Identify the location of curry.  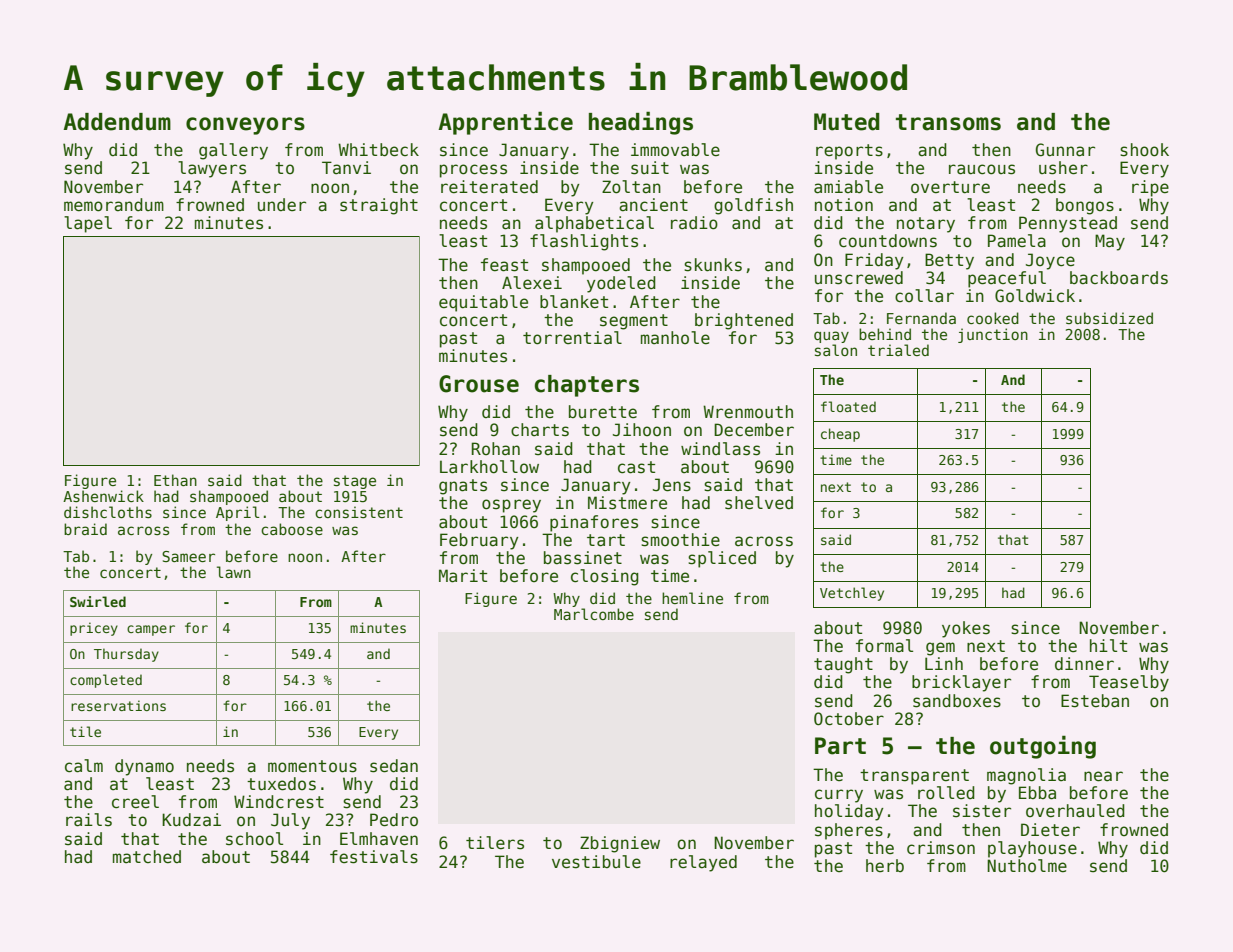
(839, 796).
